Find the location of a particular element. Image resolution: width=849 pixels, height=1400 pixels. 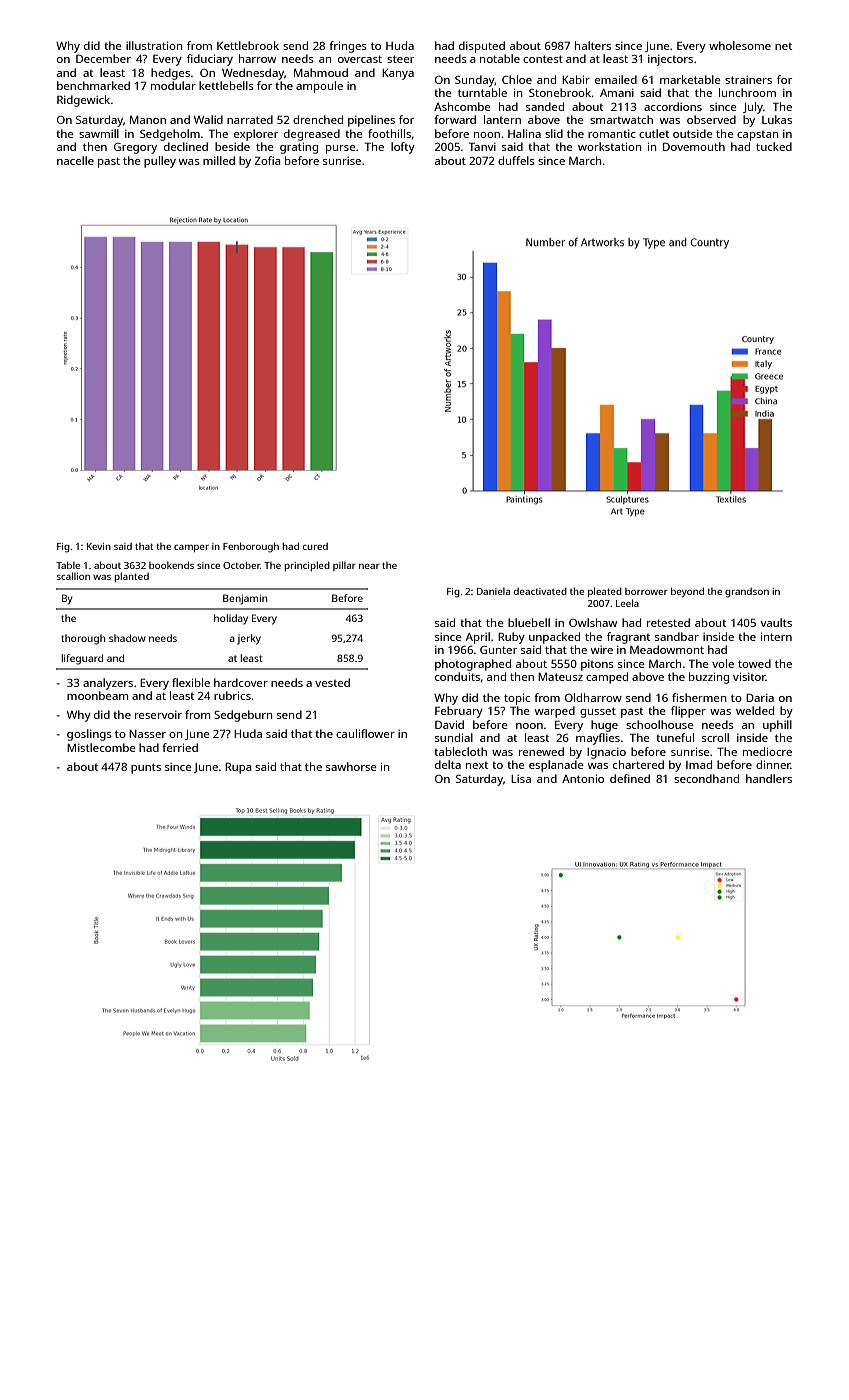

Leela is located at coordinates (627, 603).
